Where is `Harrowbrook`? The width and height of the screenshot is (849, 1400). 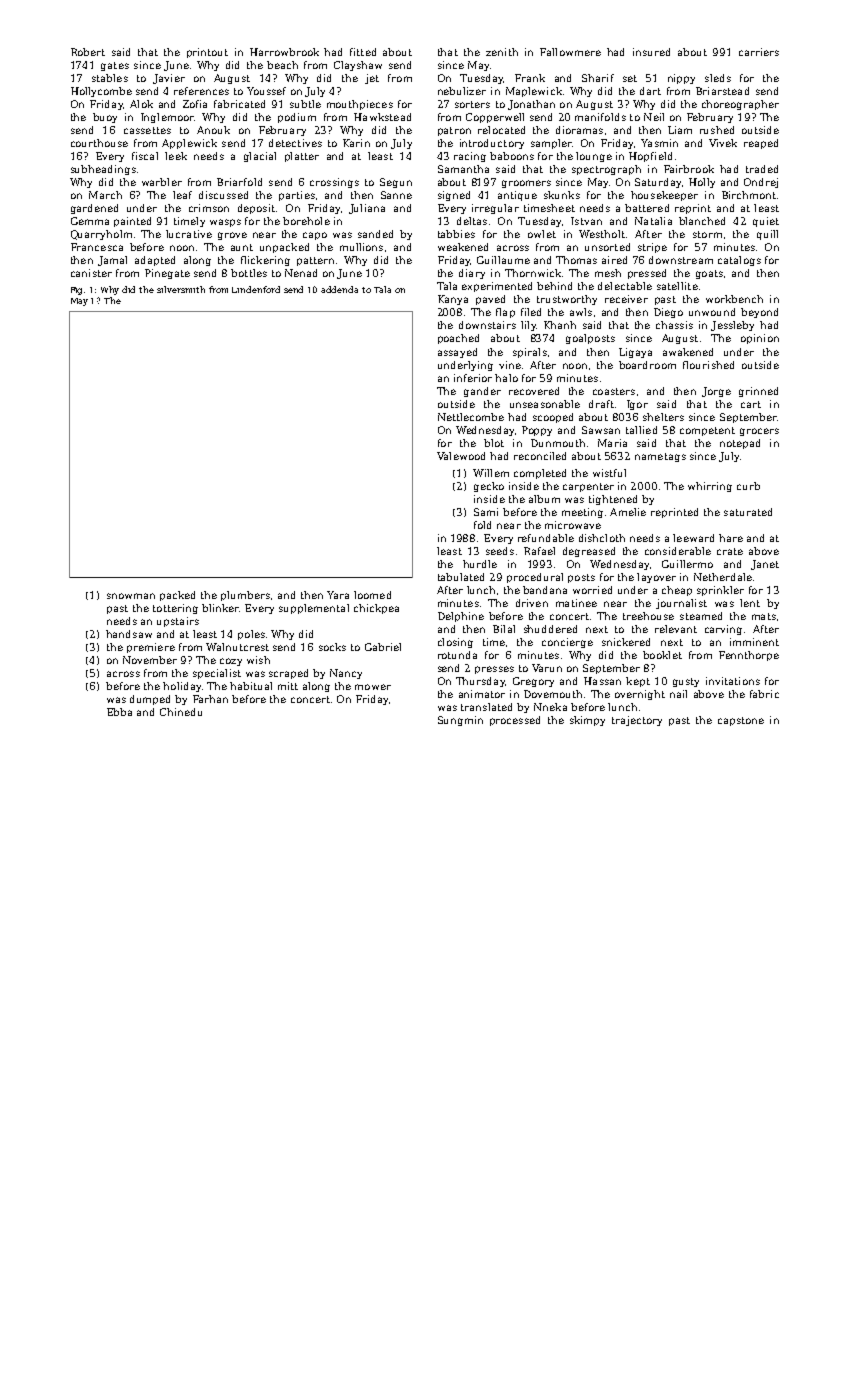 Harrowbrook is located at coordinates (284, 52).
